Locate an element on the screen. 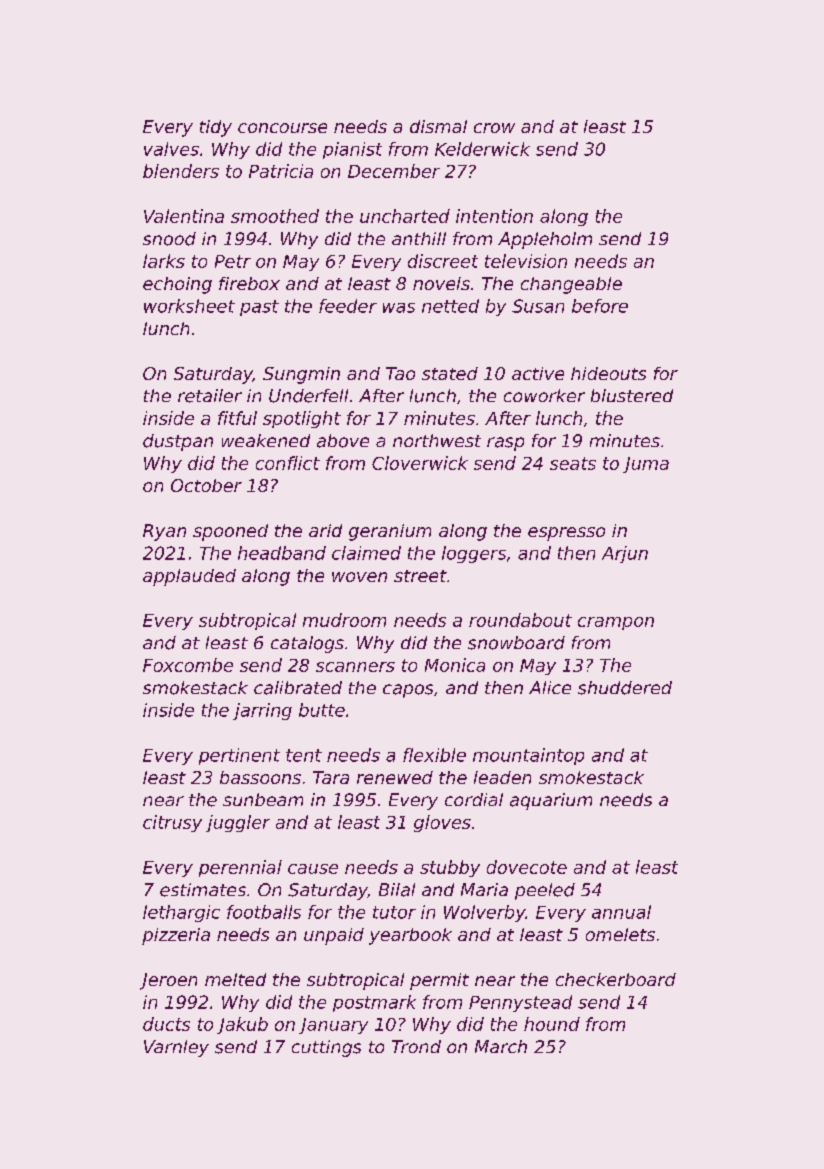 The height and width of the screenshot is (1169, 824). stated is located at coordinates (450, 373).
